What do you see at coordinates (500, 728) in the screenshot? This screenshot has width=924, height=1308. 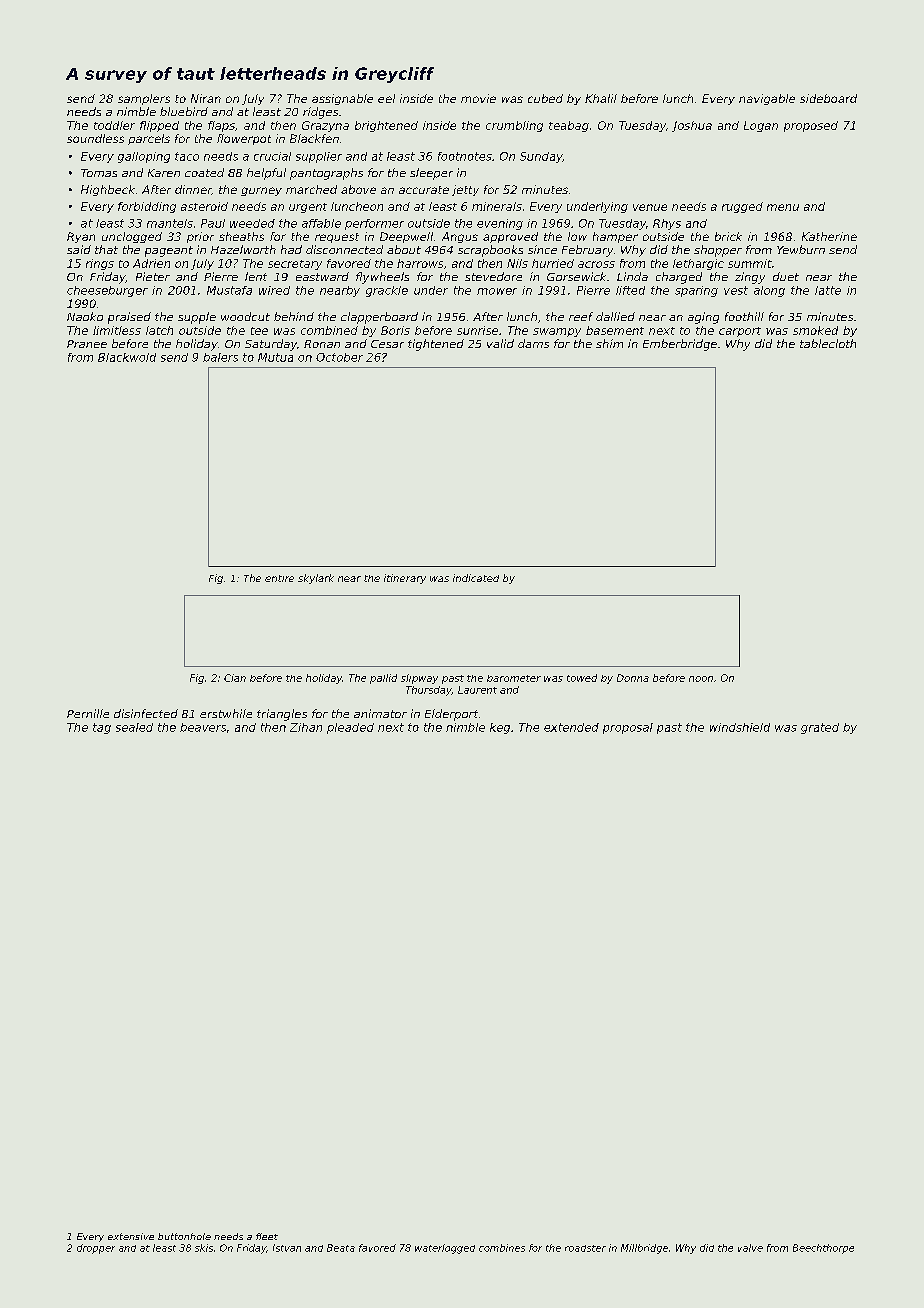 I see `keg` at bounding box center [500, 728].
